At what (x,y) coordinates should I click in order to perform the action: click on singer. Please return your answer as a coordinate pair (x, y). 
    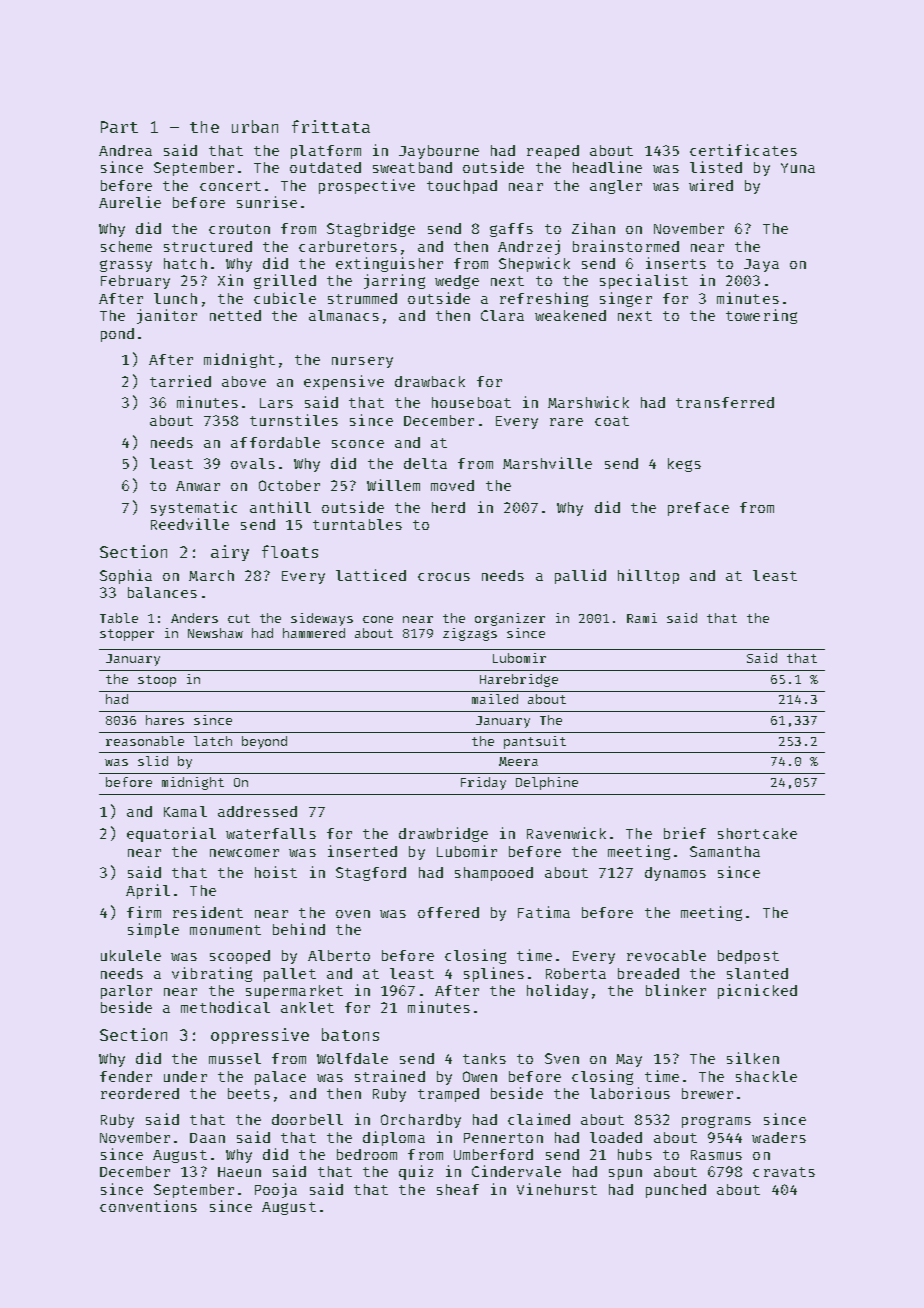
    Looking at the image, I should click on (626, 299).
